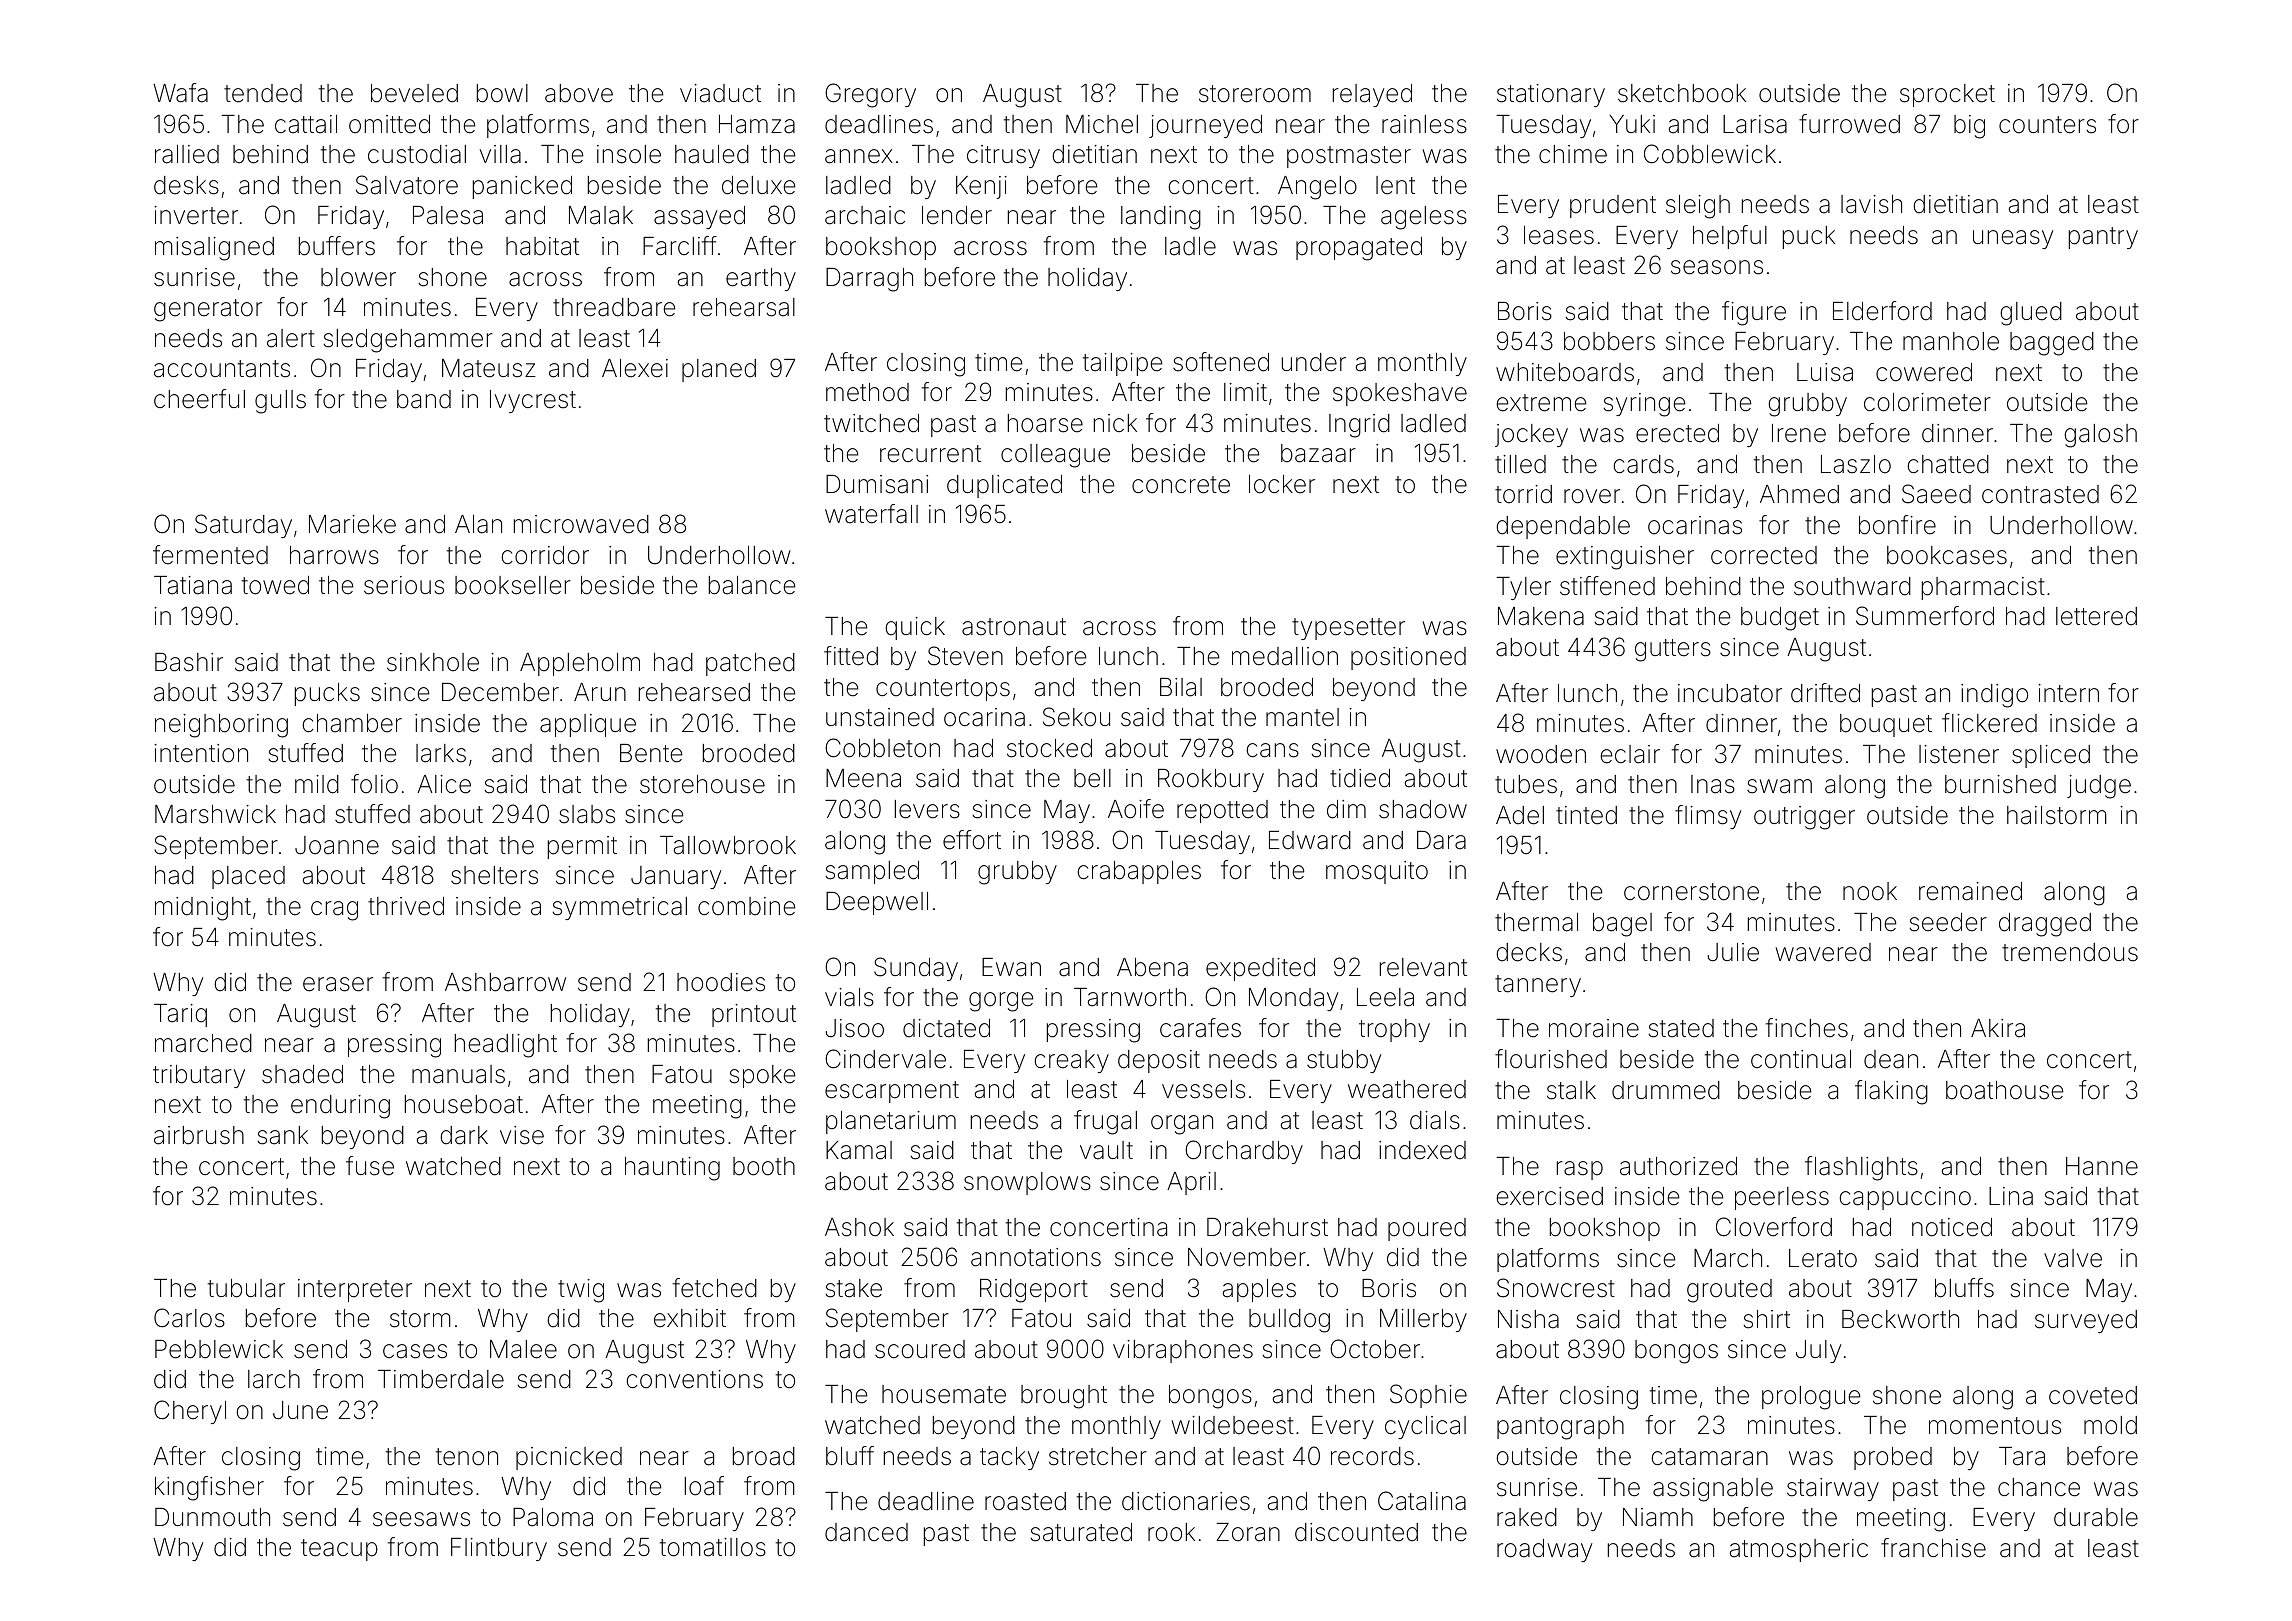  Describe the element at coordinates (370, 1166) in the screenshot. I see `fuse` at that location.
